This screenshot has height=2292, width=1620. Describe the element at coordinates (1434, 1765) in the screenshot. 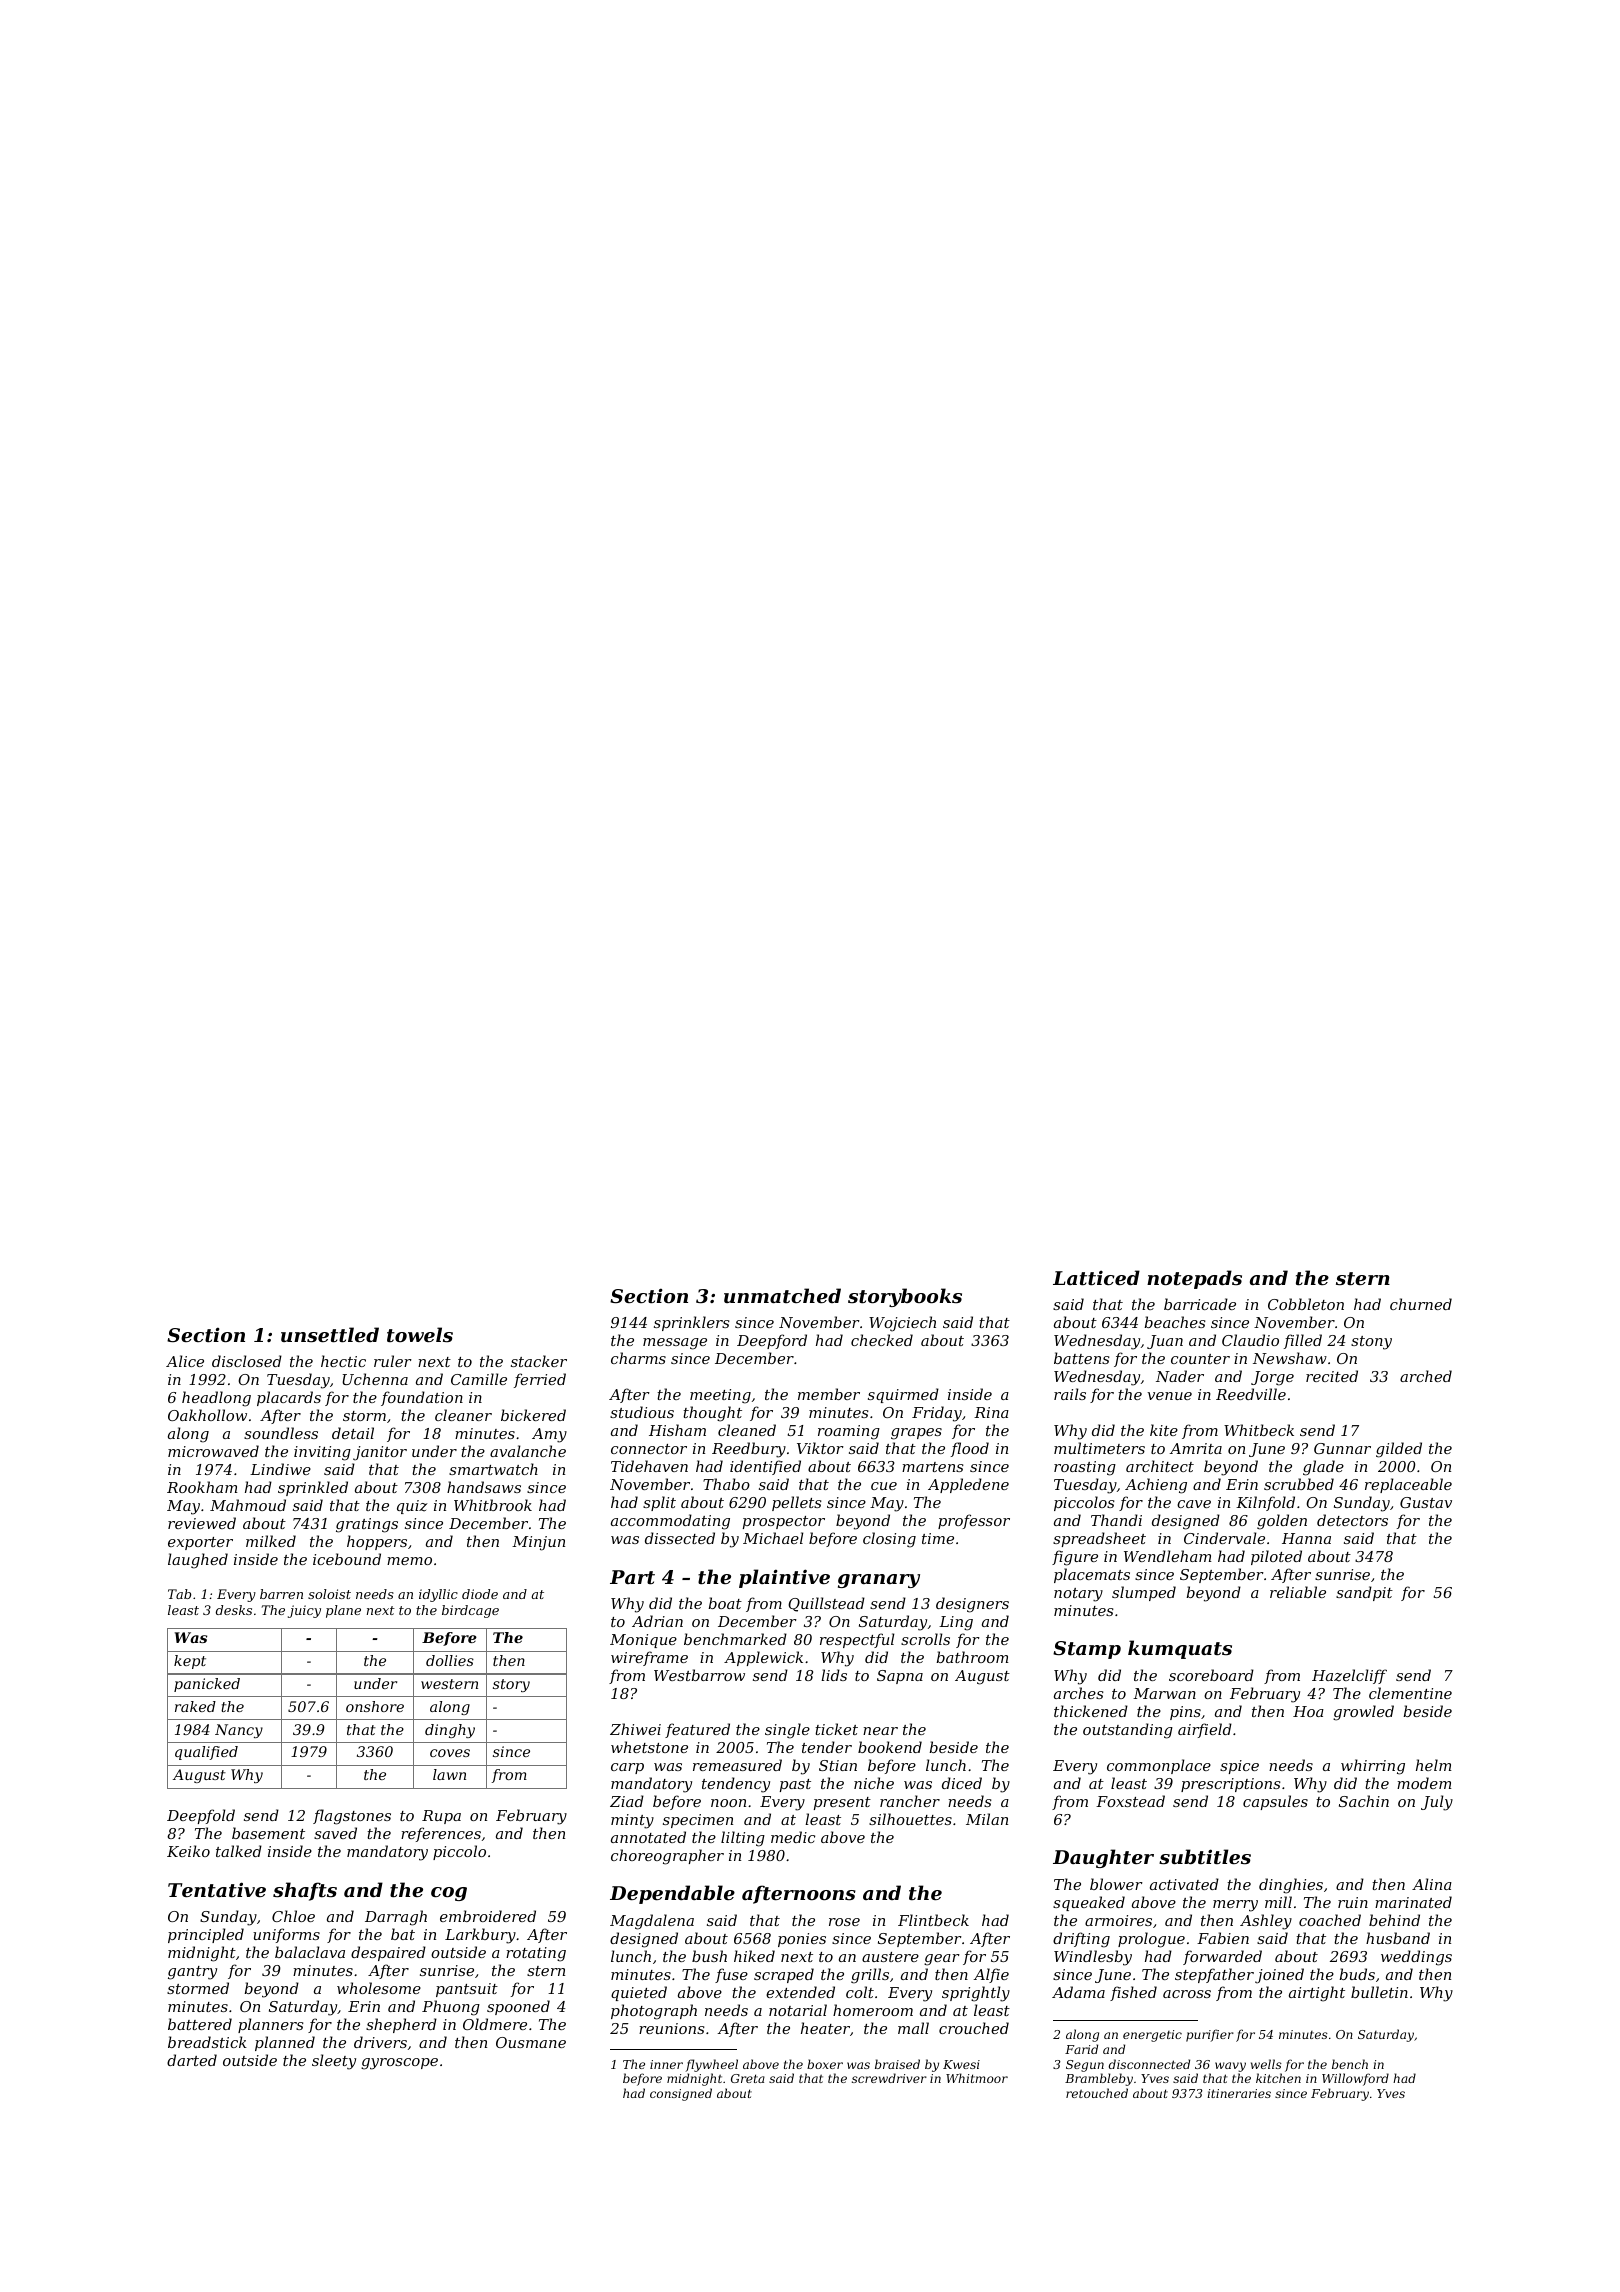

I see `helm` at that location.
